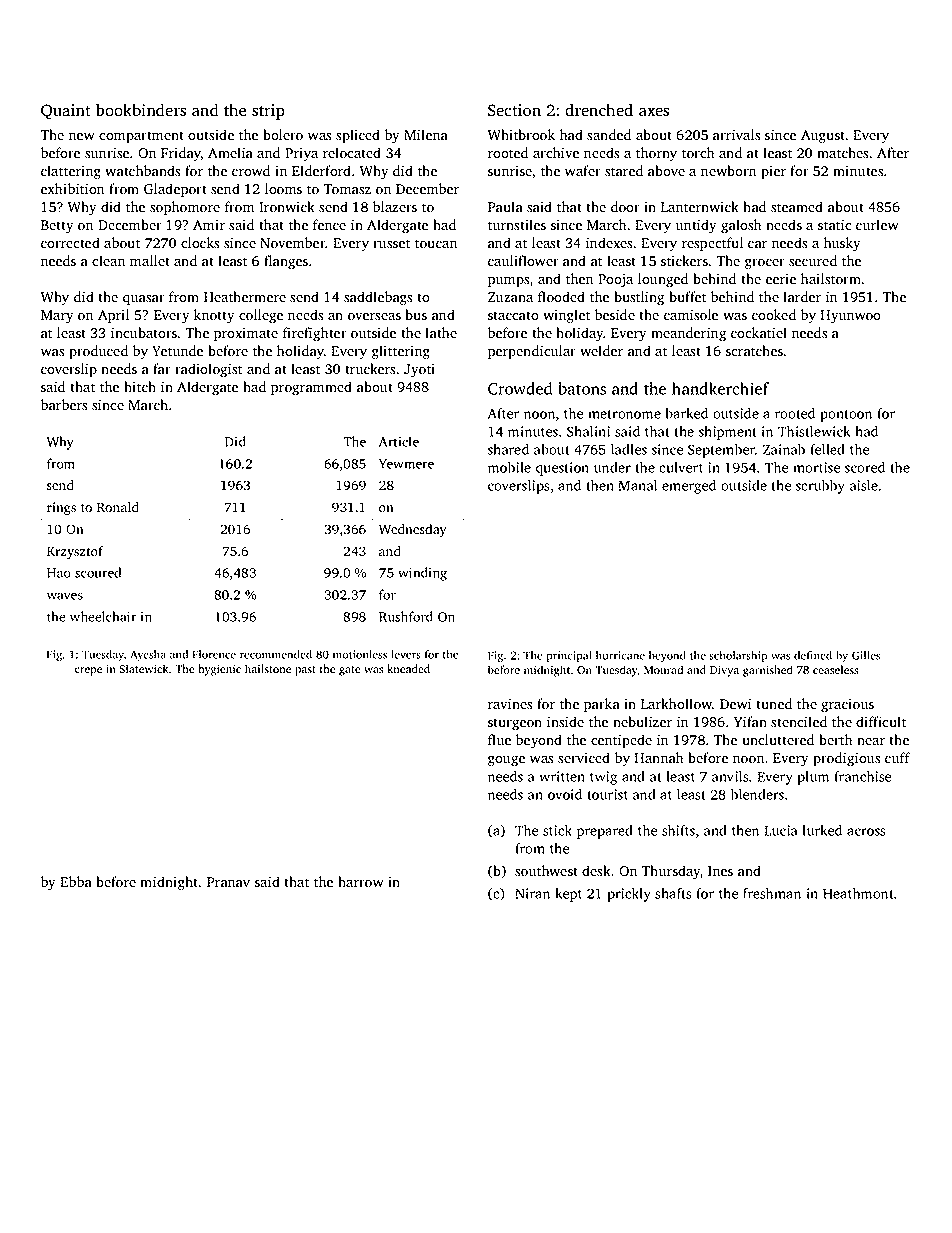 The image size is (952, 1233). Describe the element at coordinates (57, 317) in the image. I see `Mary` at that location.
